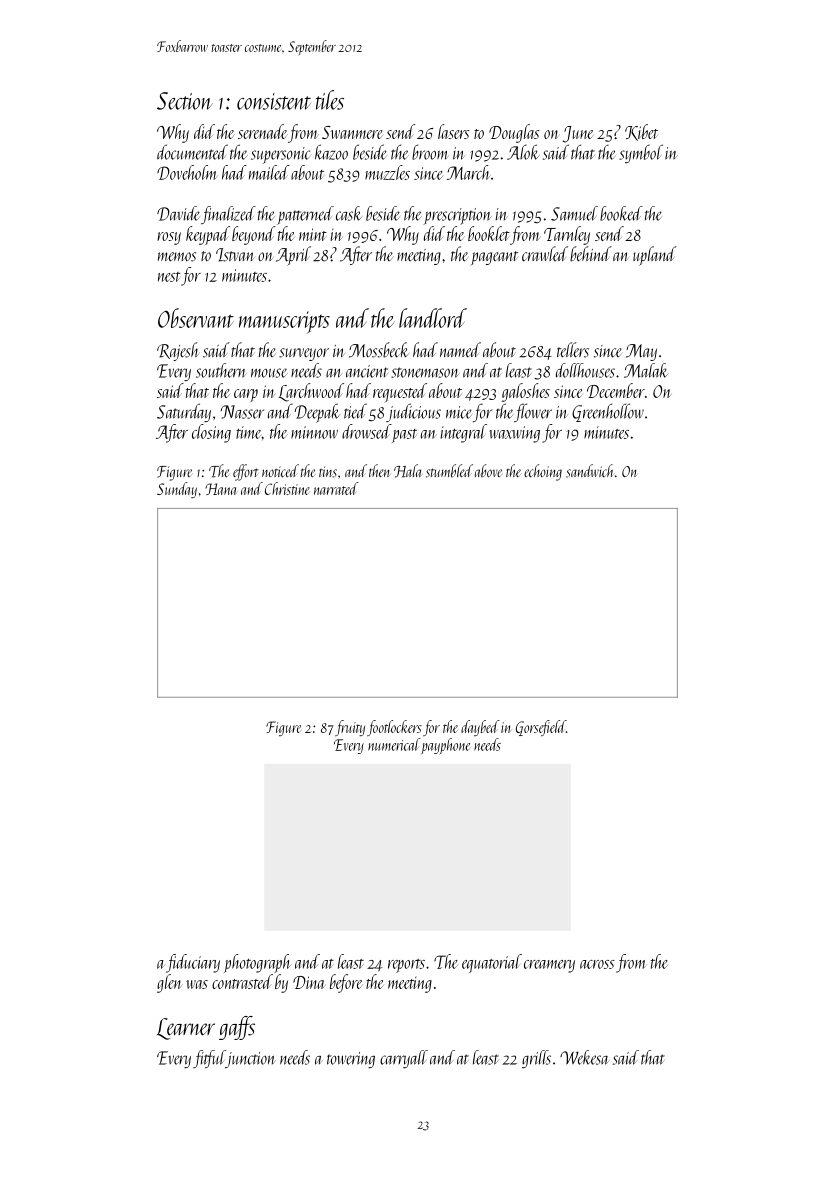 The height and width of the screenshot is (1185, 835). I want to click on sandwich, so click(590, 471).
